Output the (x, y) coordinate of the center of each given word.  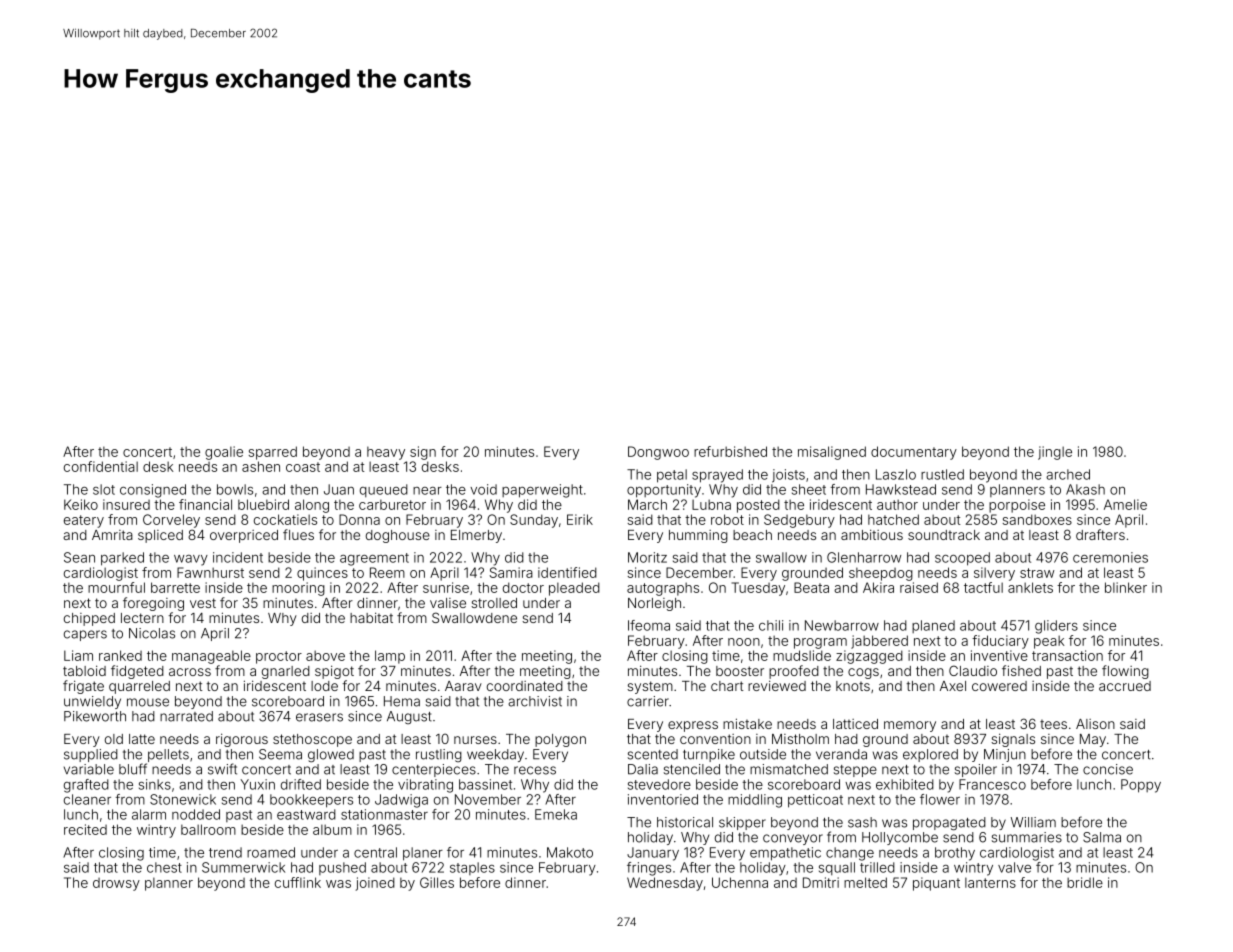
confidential (101, 466)
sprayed (717, 476)
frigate (83, 687)
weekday (495, 755)
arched (1068, 474)
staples (472, 868)
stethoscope (312, 740)
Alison (1095, 724)
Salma (1102, 837)
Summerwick (243, 867)
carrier (648, 701)
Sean (79, 557)
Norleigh (654, 604)
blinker (1126, 587)
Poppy (1141, 786)
